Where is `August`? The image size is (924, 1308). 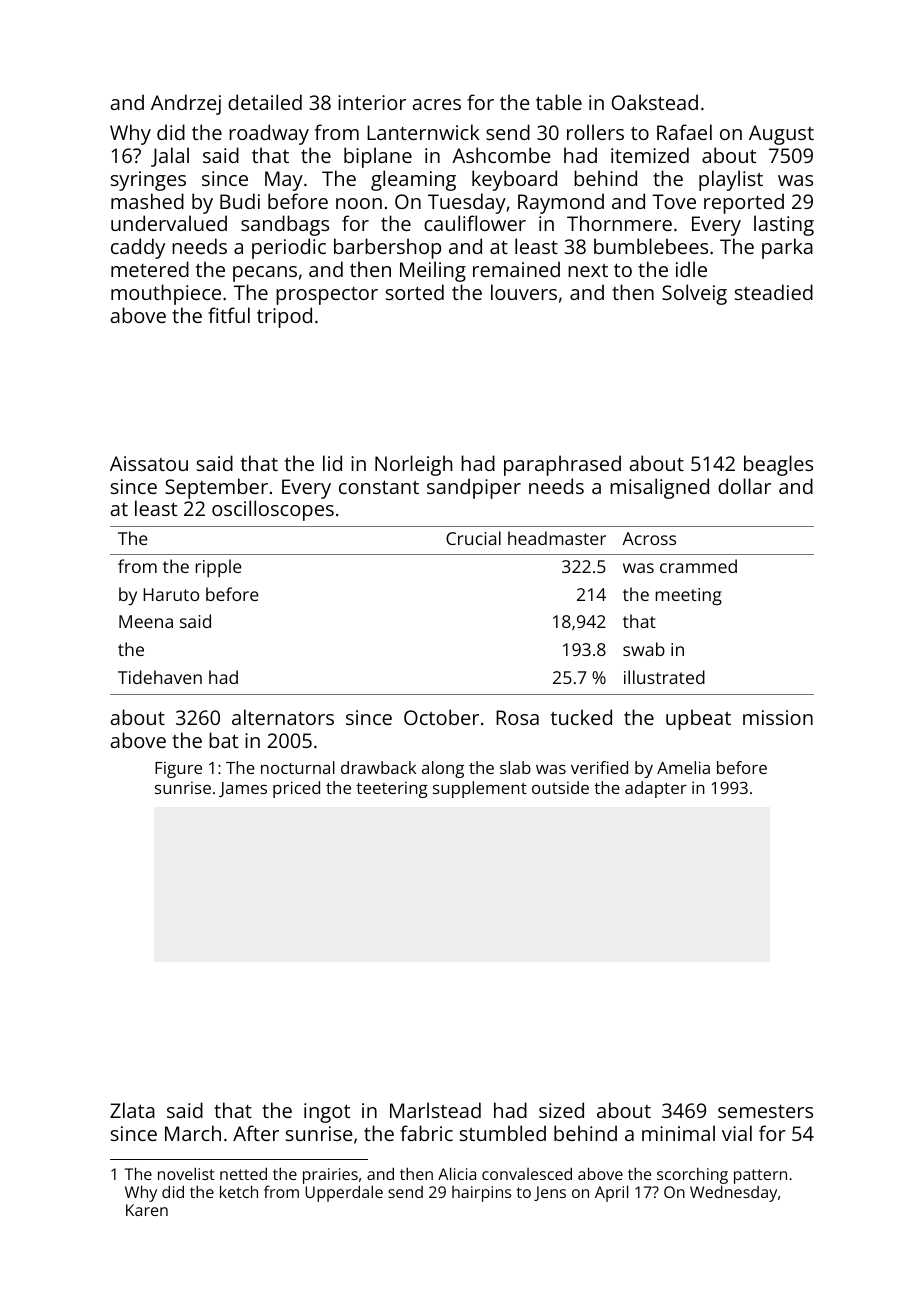 August is located at coordinates (781, 135).
